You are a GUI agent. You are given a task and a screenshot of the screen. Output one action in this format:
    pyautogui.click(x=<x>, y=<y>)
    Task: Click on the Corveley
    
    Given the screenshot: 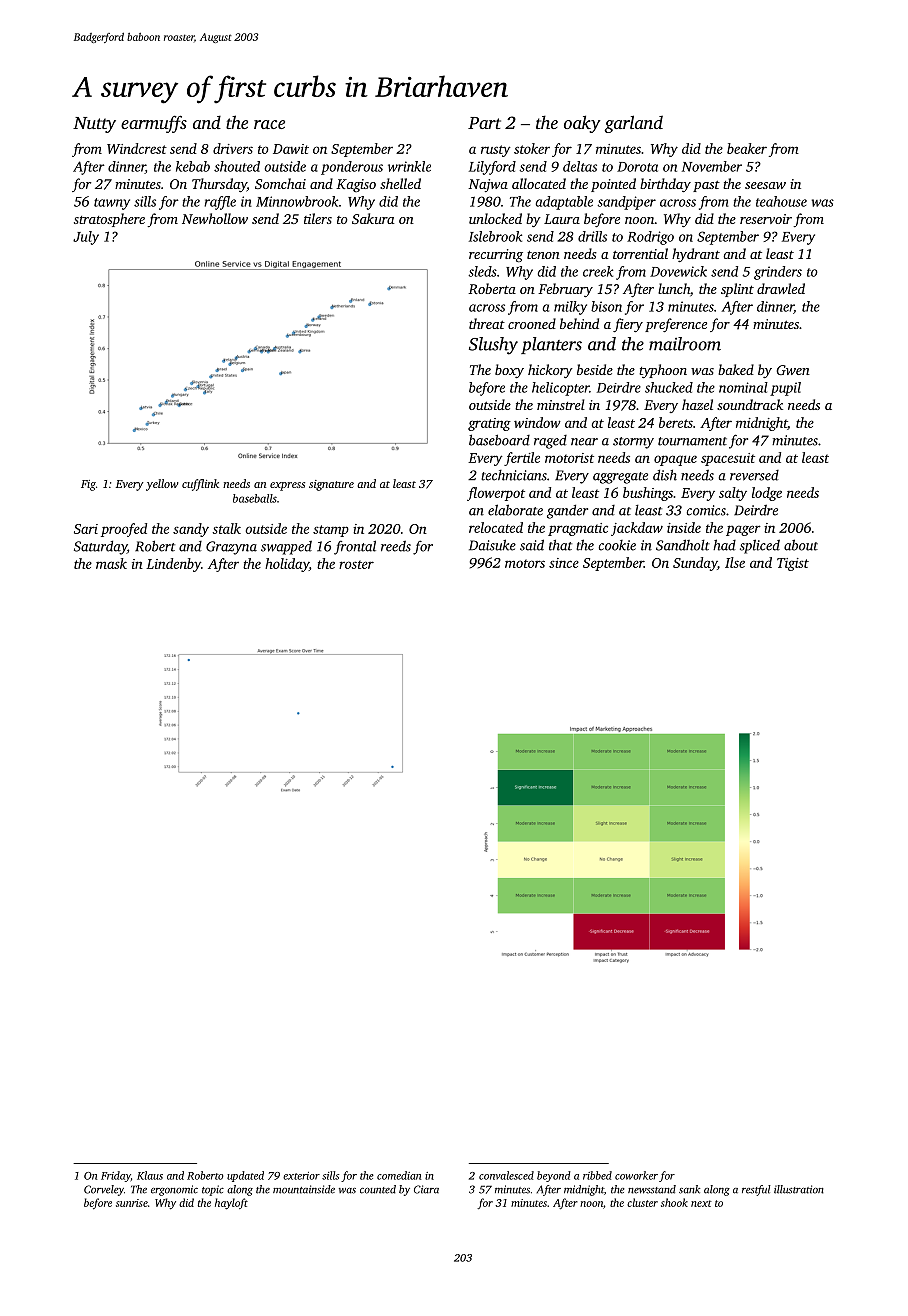 What is the action you would take?
    pyautogui.click(x=104, y=1190)
